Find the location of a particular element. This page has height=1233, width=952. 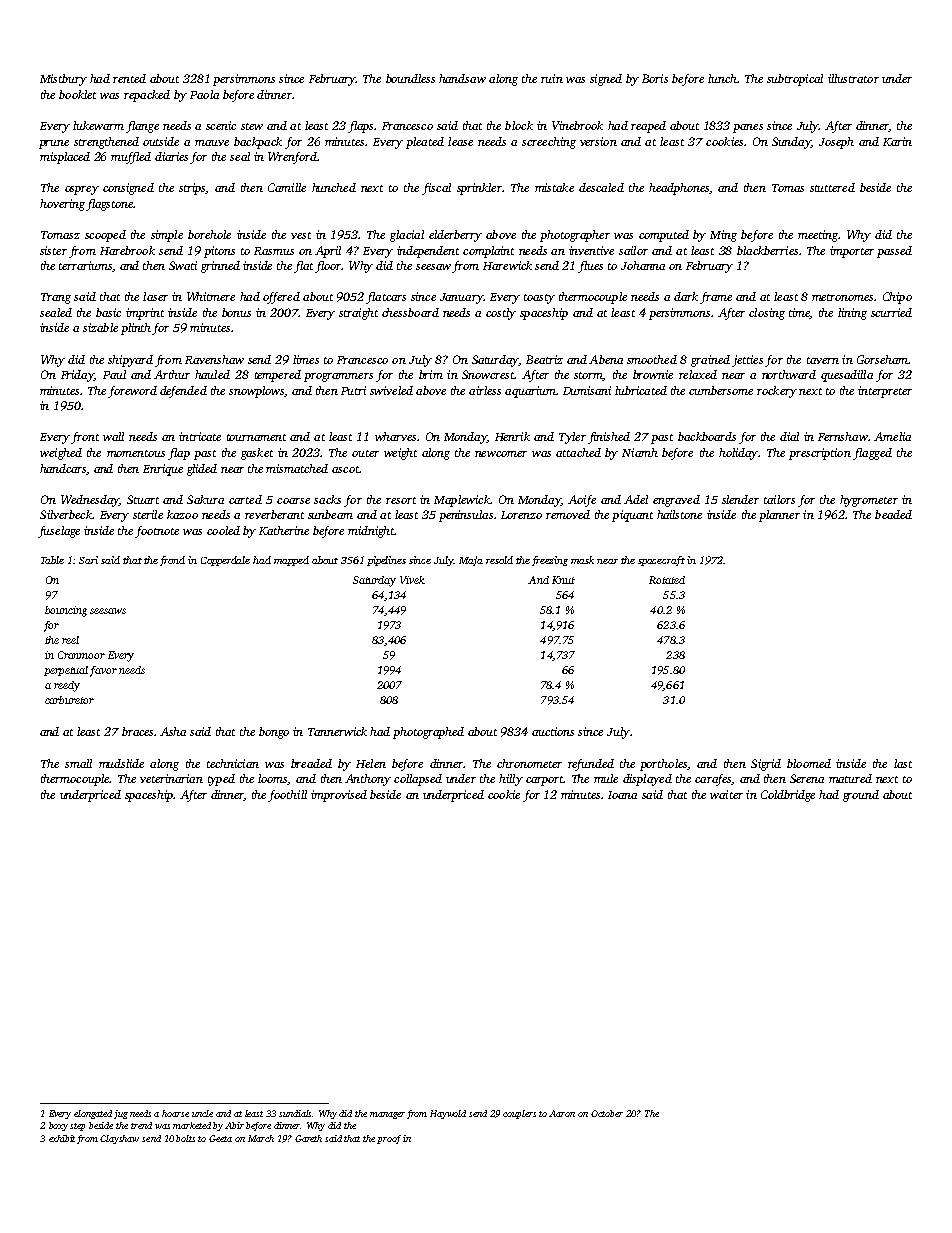

Rotated is located at coordinates (667, 580).
